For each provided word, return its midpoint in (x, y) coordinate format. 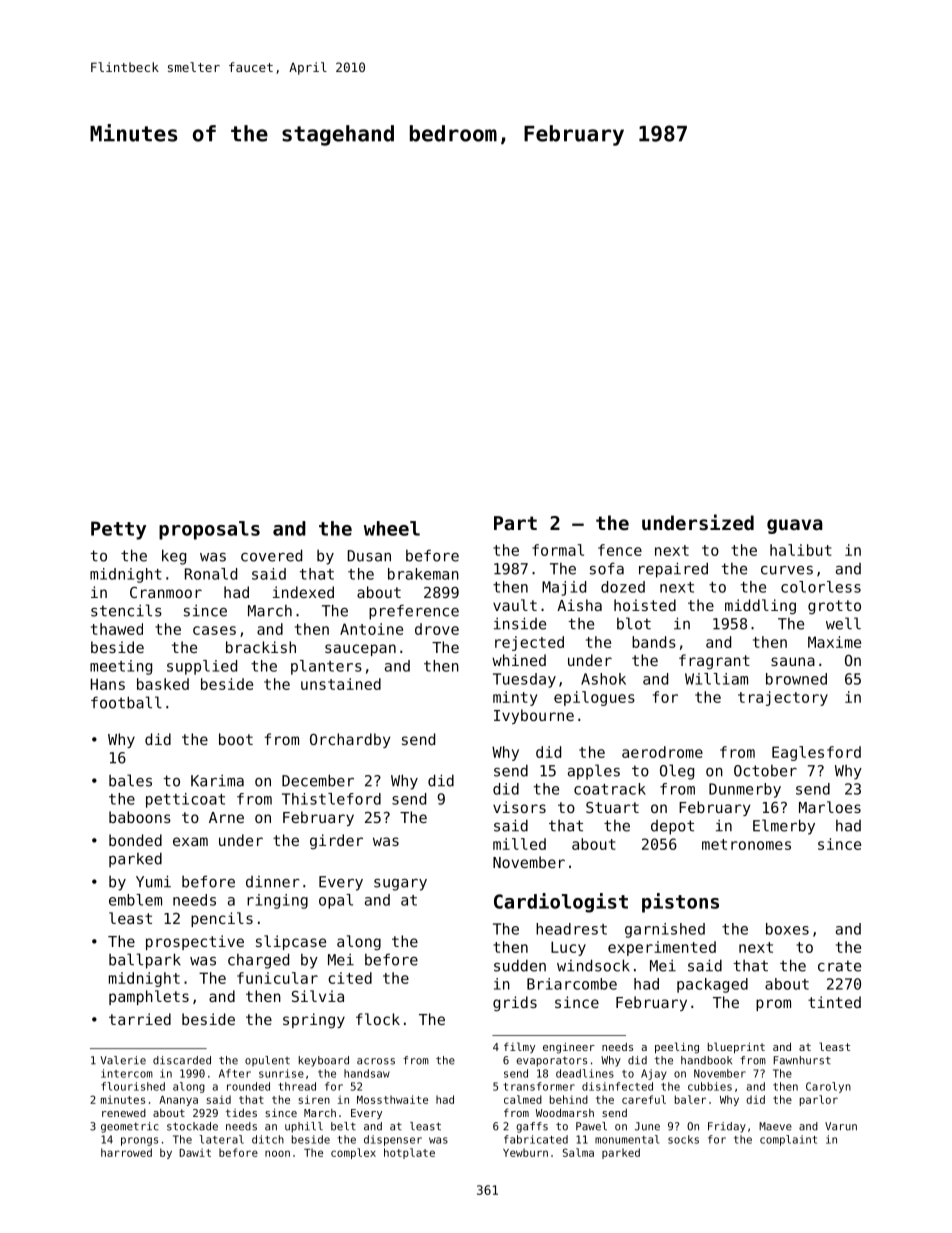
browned (796, 679)
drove (437, 629)
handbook (706, 1060)
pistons (680, 903)
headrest (571, 929)
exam (190, 841)
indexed (303, 592)
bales (130, 780)
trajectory (783, 698)
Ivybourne (534, 716)
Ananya (178, 1101)
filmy (519, 1047)
